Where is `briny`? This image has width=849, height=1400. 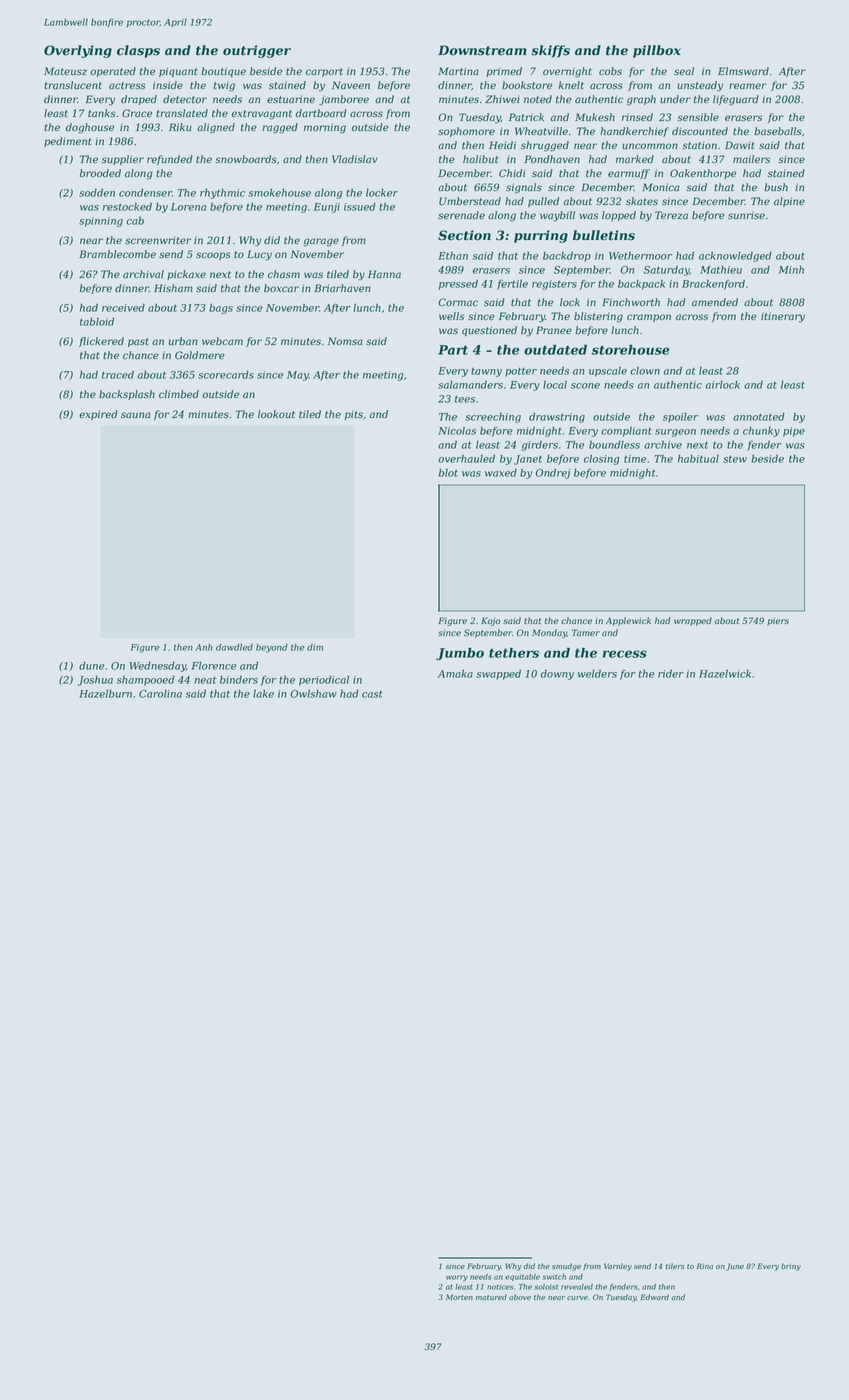 briny is located at coordinates (791, 1267).
